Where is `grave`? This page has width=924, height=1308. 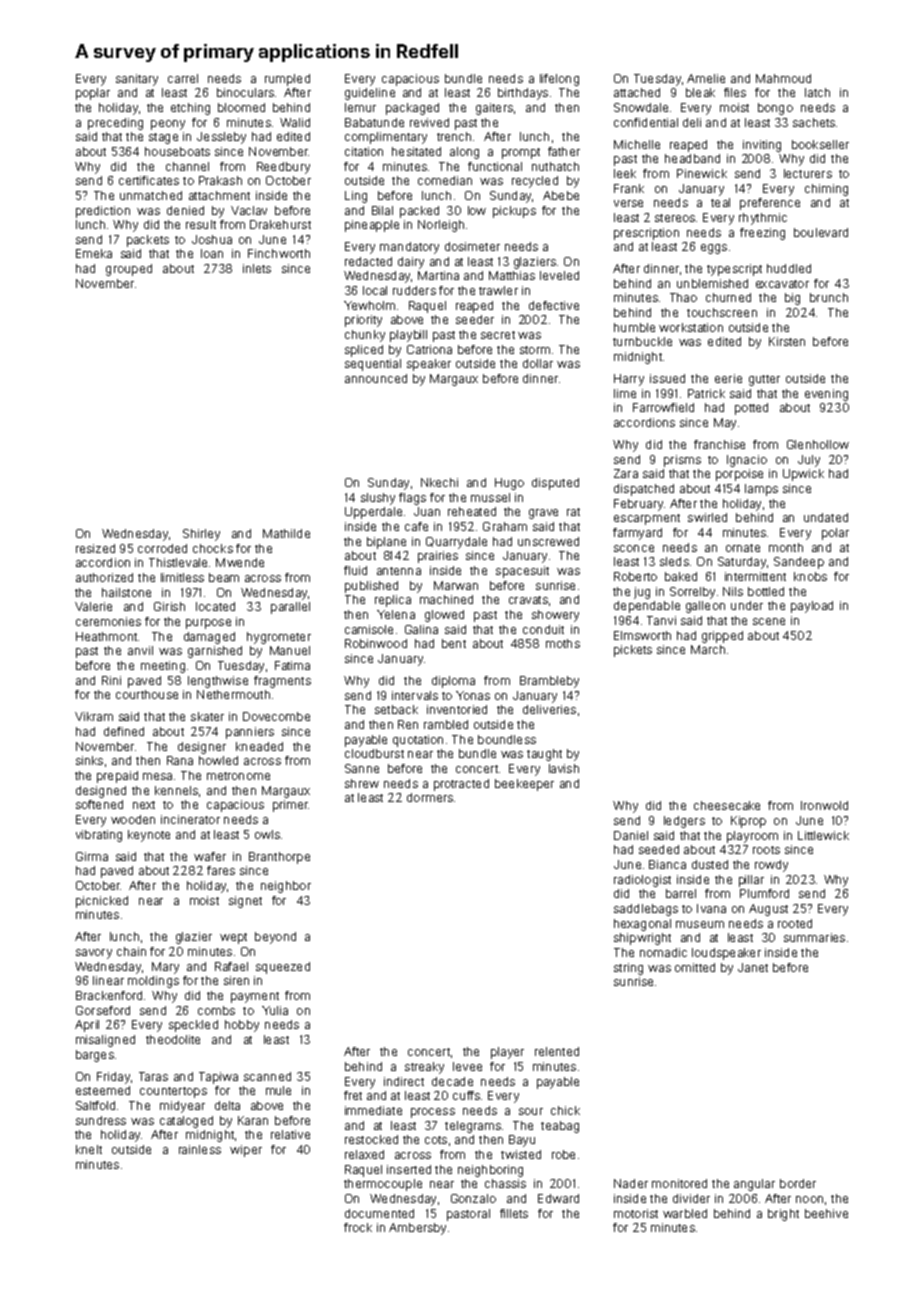 grave is located at coordinates (543, 514).
